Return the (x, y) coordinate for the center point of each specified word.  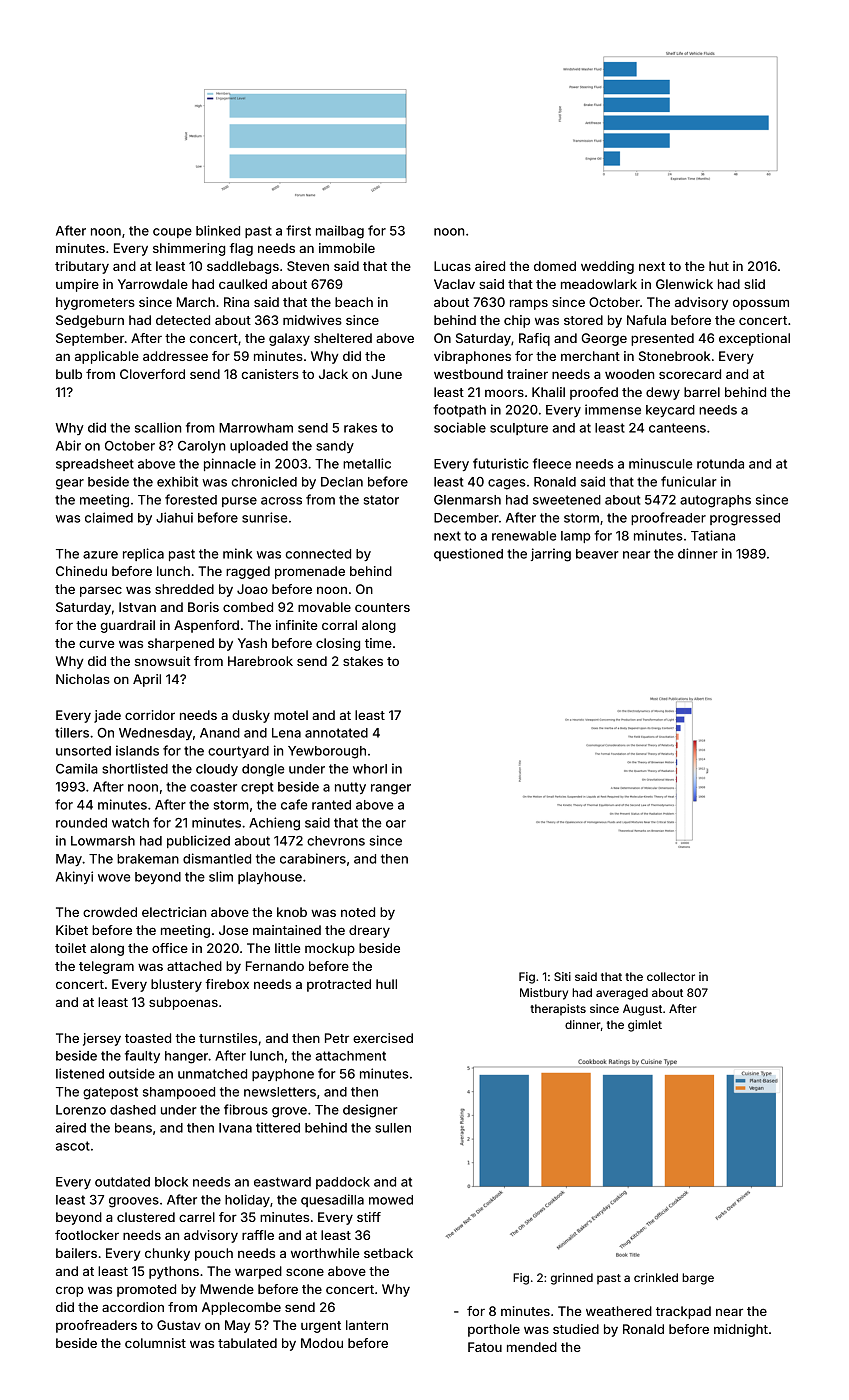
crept (257, 788)
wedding (607, 267)
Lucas (452, 266)
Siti (562, 976)
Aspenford (206, 626)
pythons (174, 1272)
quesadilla (332, 1200)
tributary (82, 267)
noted (358, 912)
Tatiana (713, 535)
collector (671, 976)
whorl (370, 769)
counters (382, 607)
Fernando (275, 966)
